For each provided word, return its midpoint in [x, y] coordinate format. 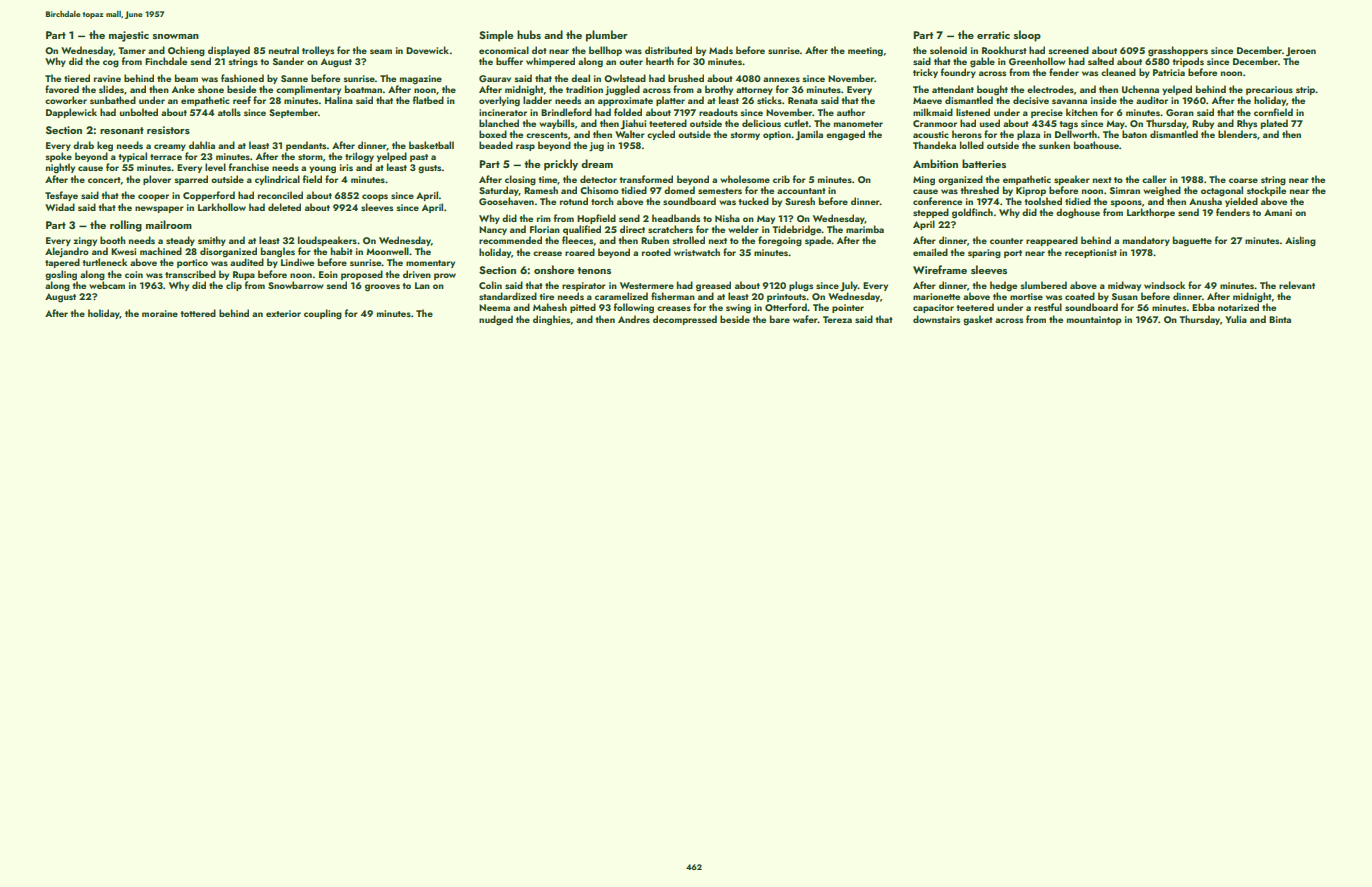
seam [381, 51]
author [851, 112]
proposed [362, 275]
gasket [978, 320]
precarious [1269, 90]
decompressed [685, 320]
